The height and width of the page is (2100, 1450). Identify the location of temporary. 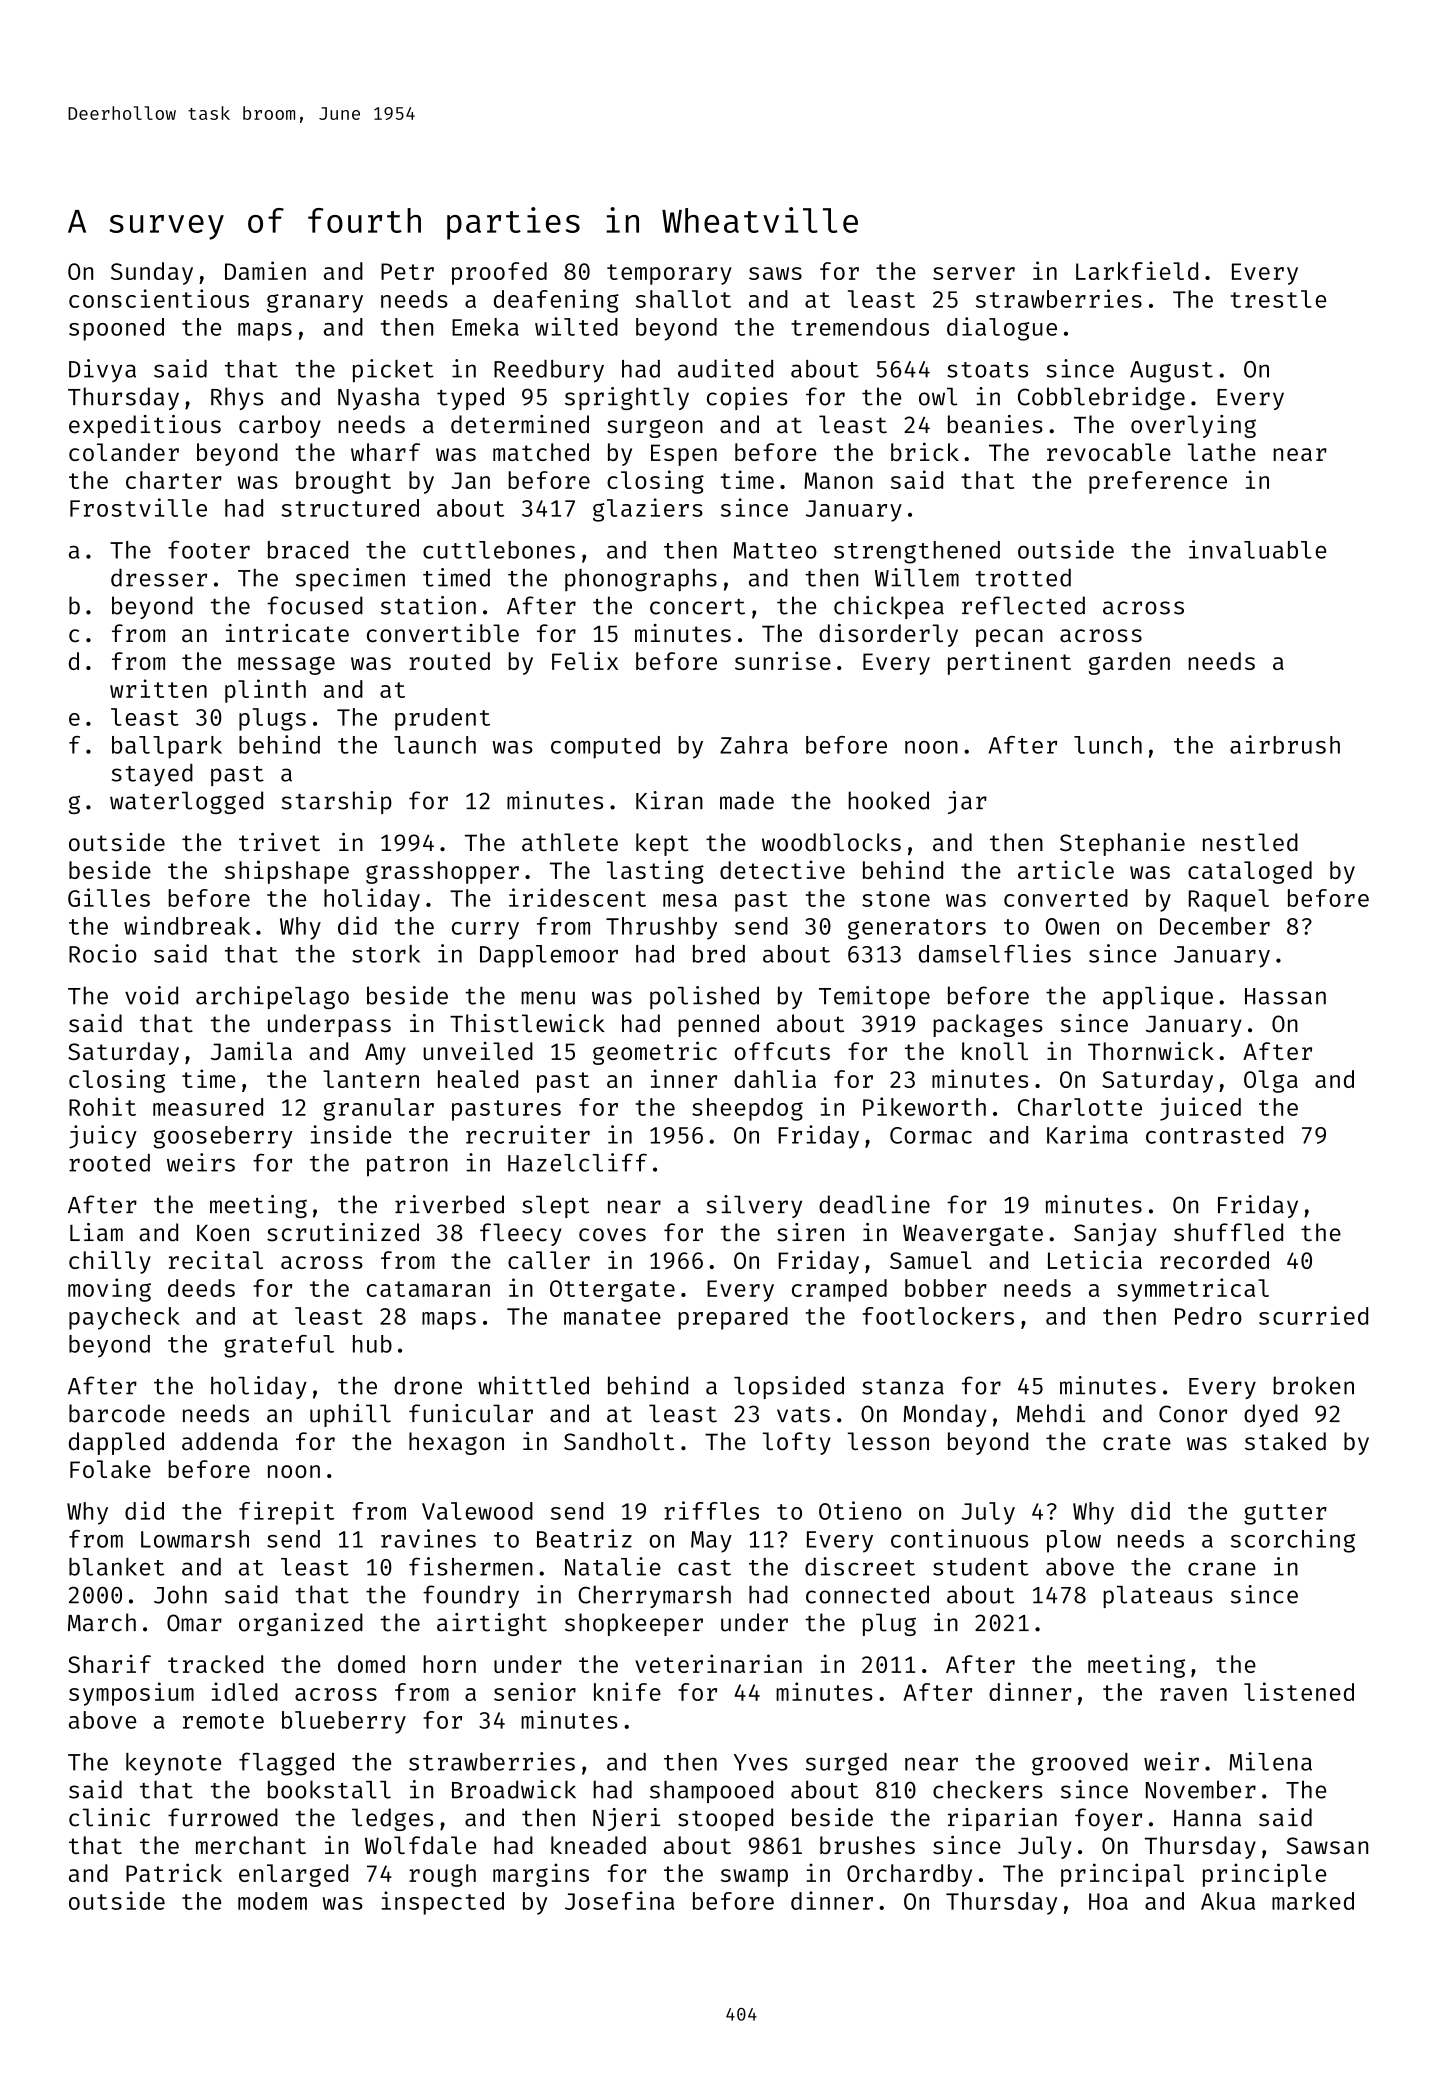
(669, 274).
